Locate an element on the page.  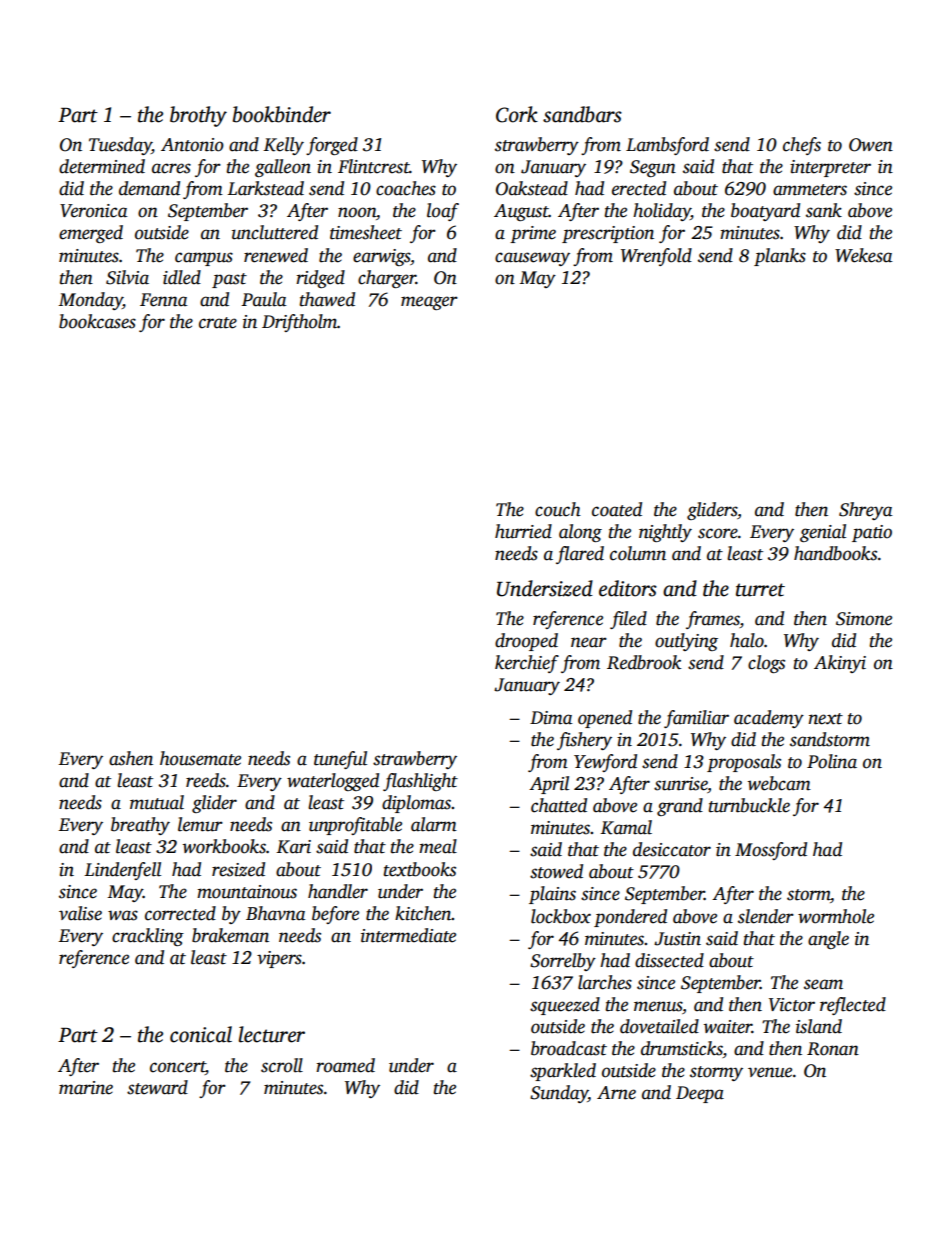
wormhole is located at coordinates (836, 916).
